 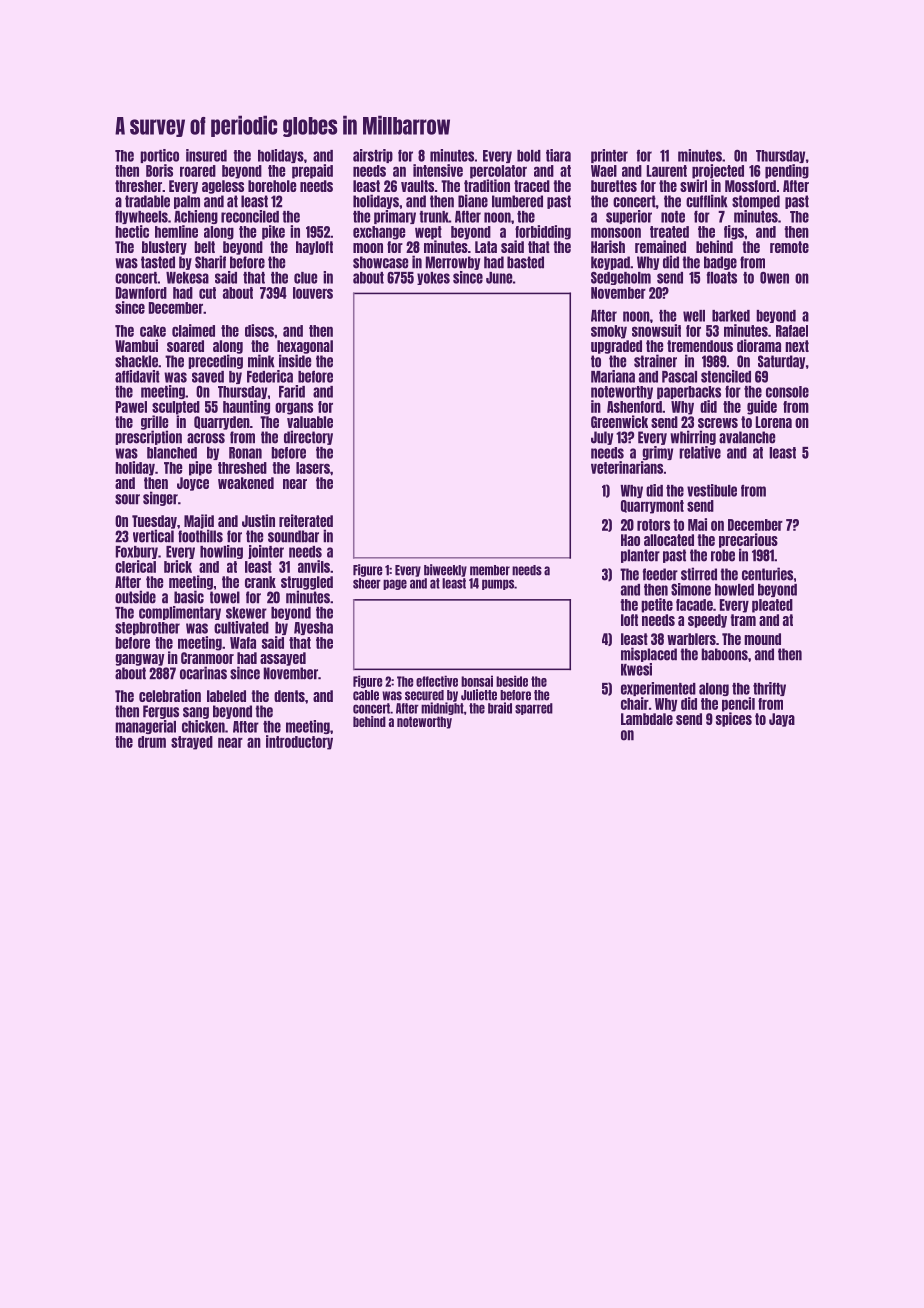 What do you see at coordinates (159, 156) in the screenshot?
I see `portico` at bounding box center [159, 156].
